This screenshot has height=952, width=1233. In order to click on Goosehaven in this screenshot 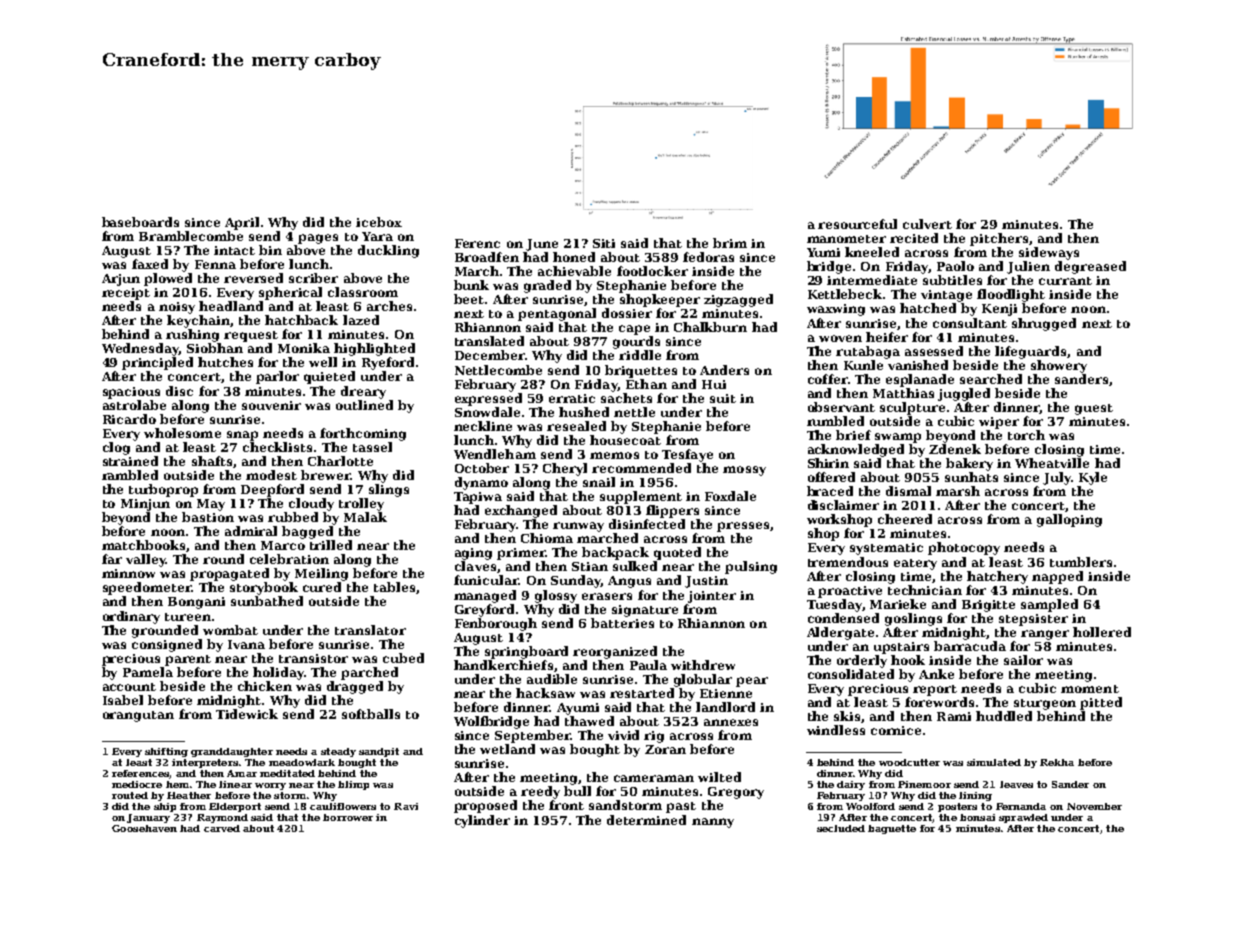, I will do `click(144, 828)`.
